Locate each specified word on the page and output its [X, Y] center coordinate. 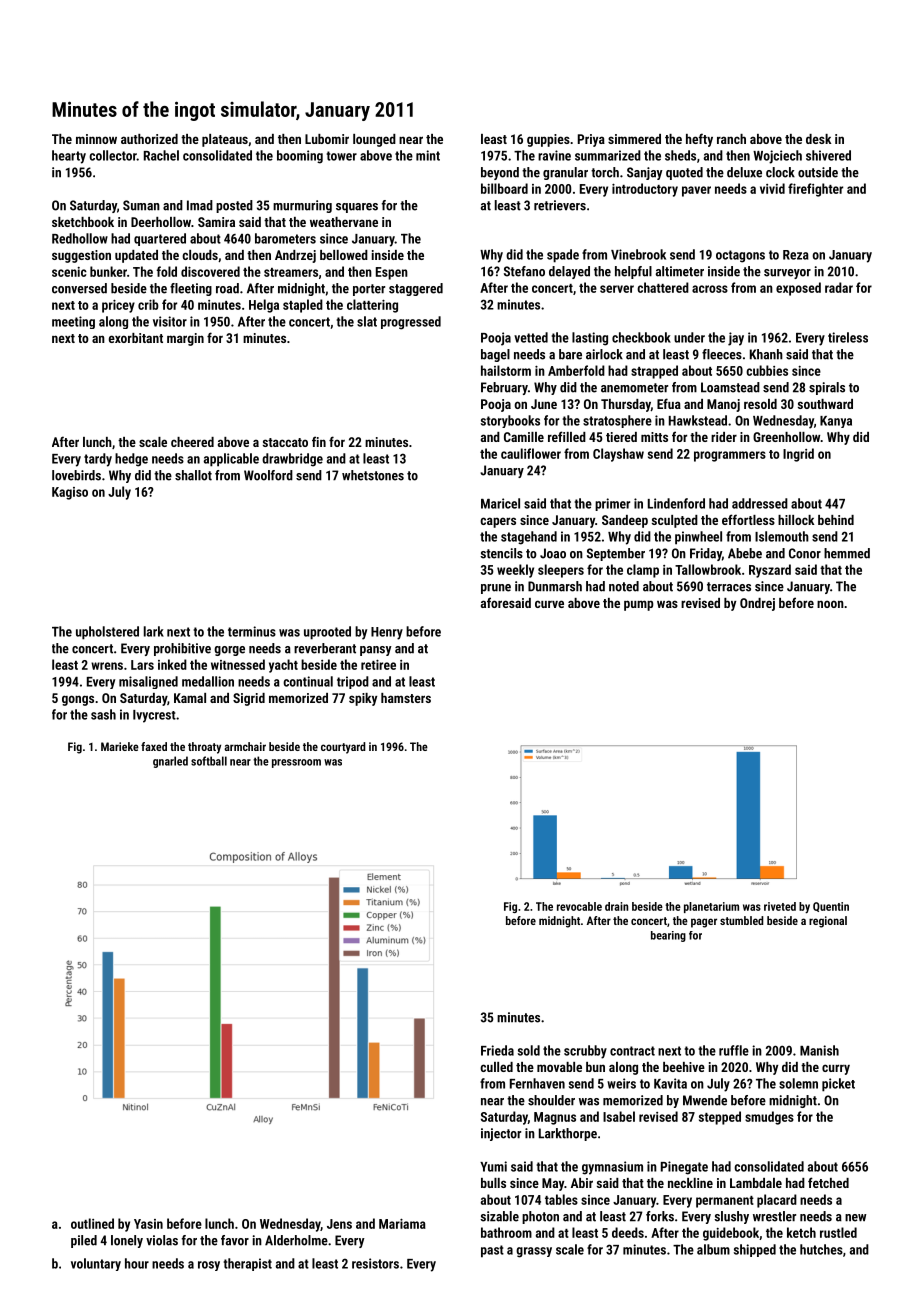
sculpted [675, 521]
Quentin [831, 907]
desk [818, 139]
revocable [579, 906]
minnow [96, 139]
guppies [548, 140]
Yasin [148, 1224]
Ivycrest [154, 716]
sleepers [561, 571]
